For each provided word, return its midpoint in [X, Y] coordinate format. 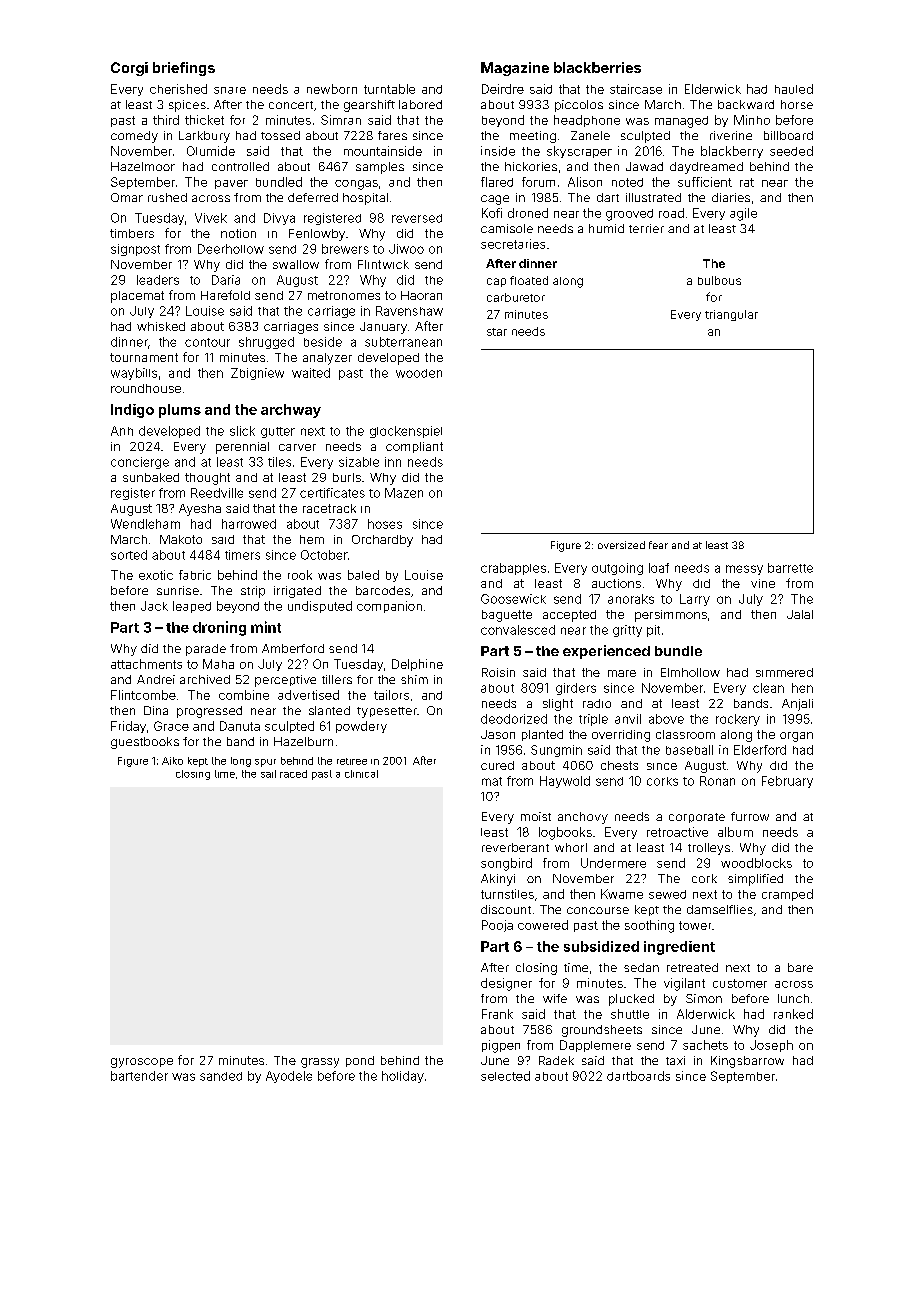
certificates [332, 493]
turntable [389, 89]
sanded [221, 1076]
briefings [184, 69]
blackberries [597, 67]
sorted [129, 555]
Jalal [800, 614]
